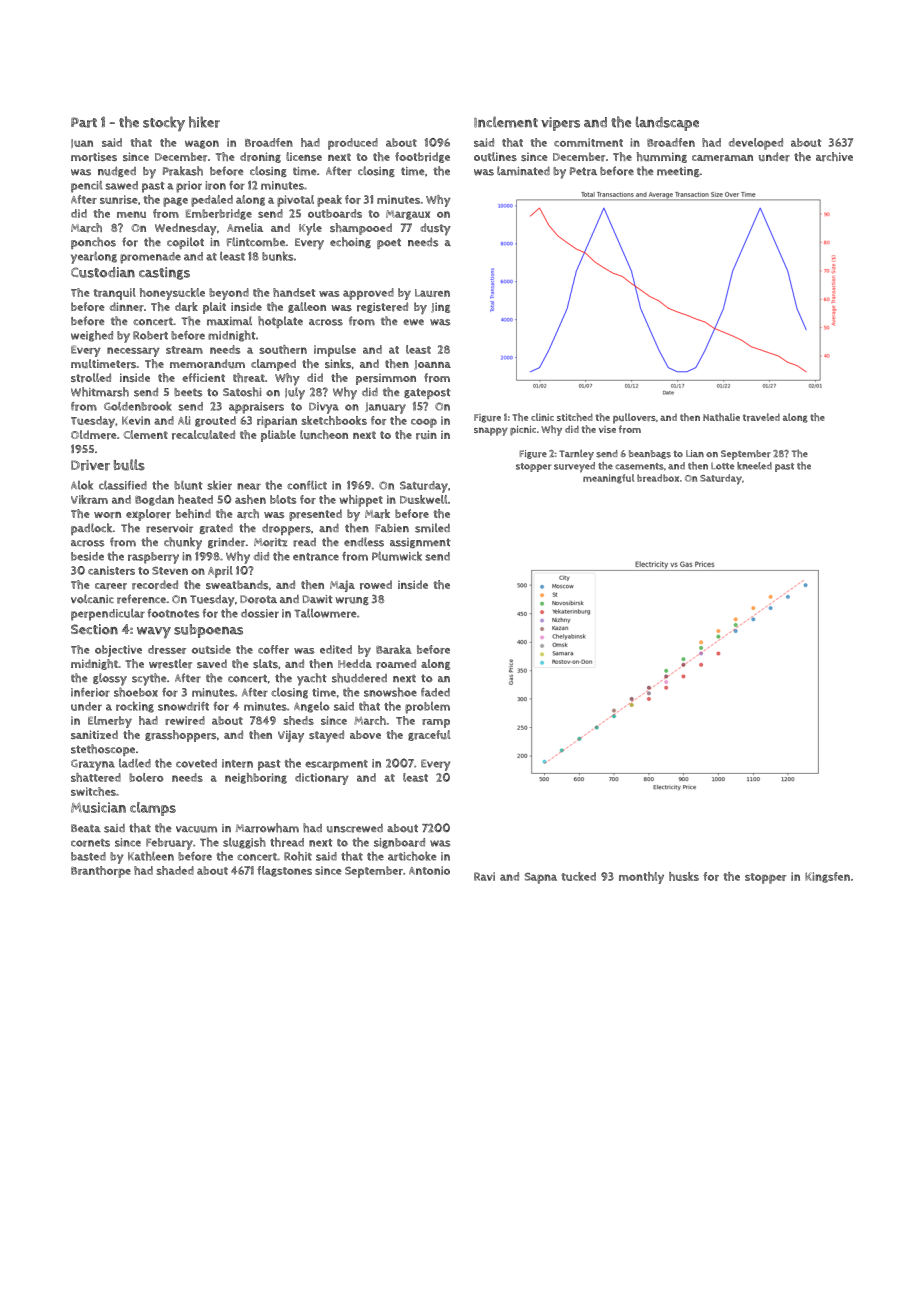 The width and height of the image is (924, 1308). I want to click on shaded, so click(175, 870).
